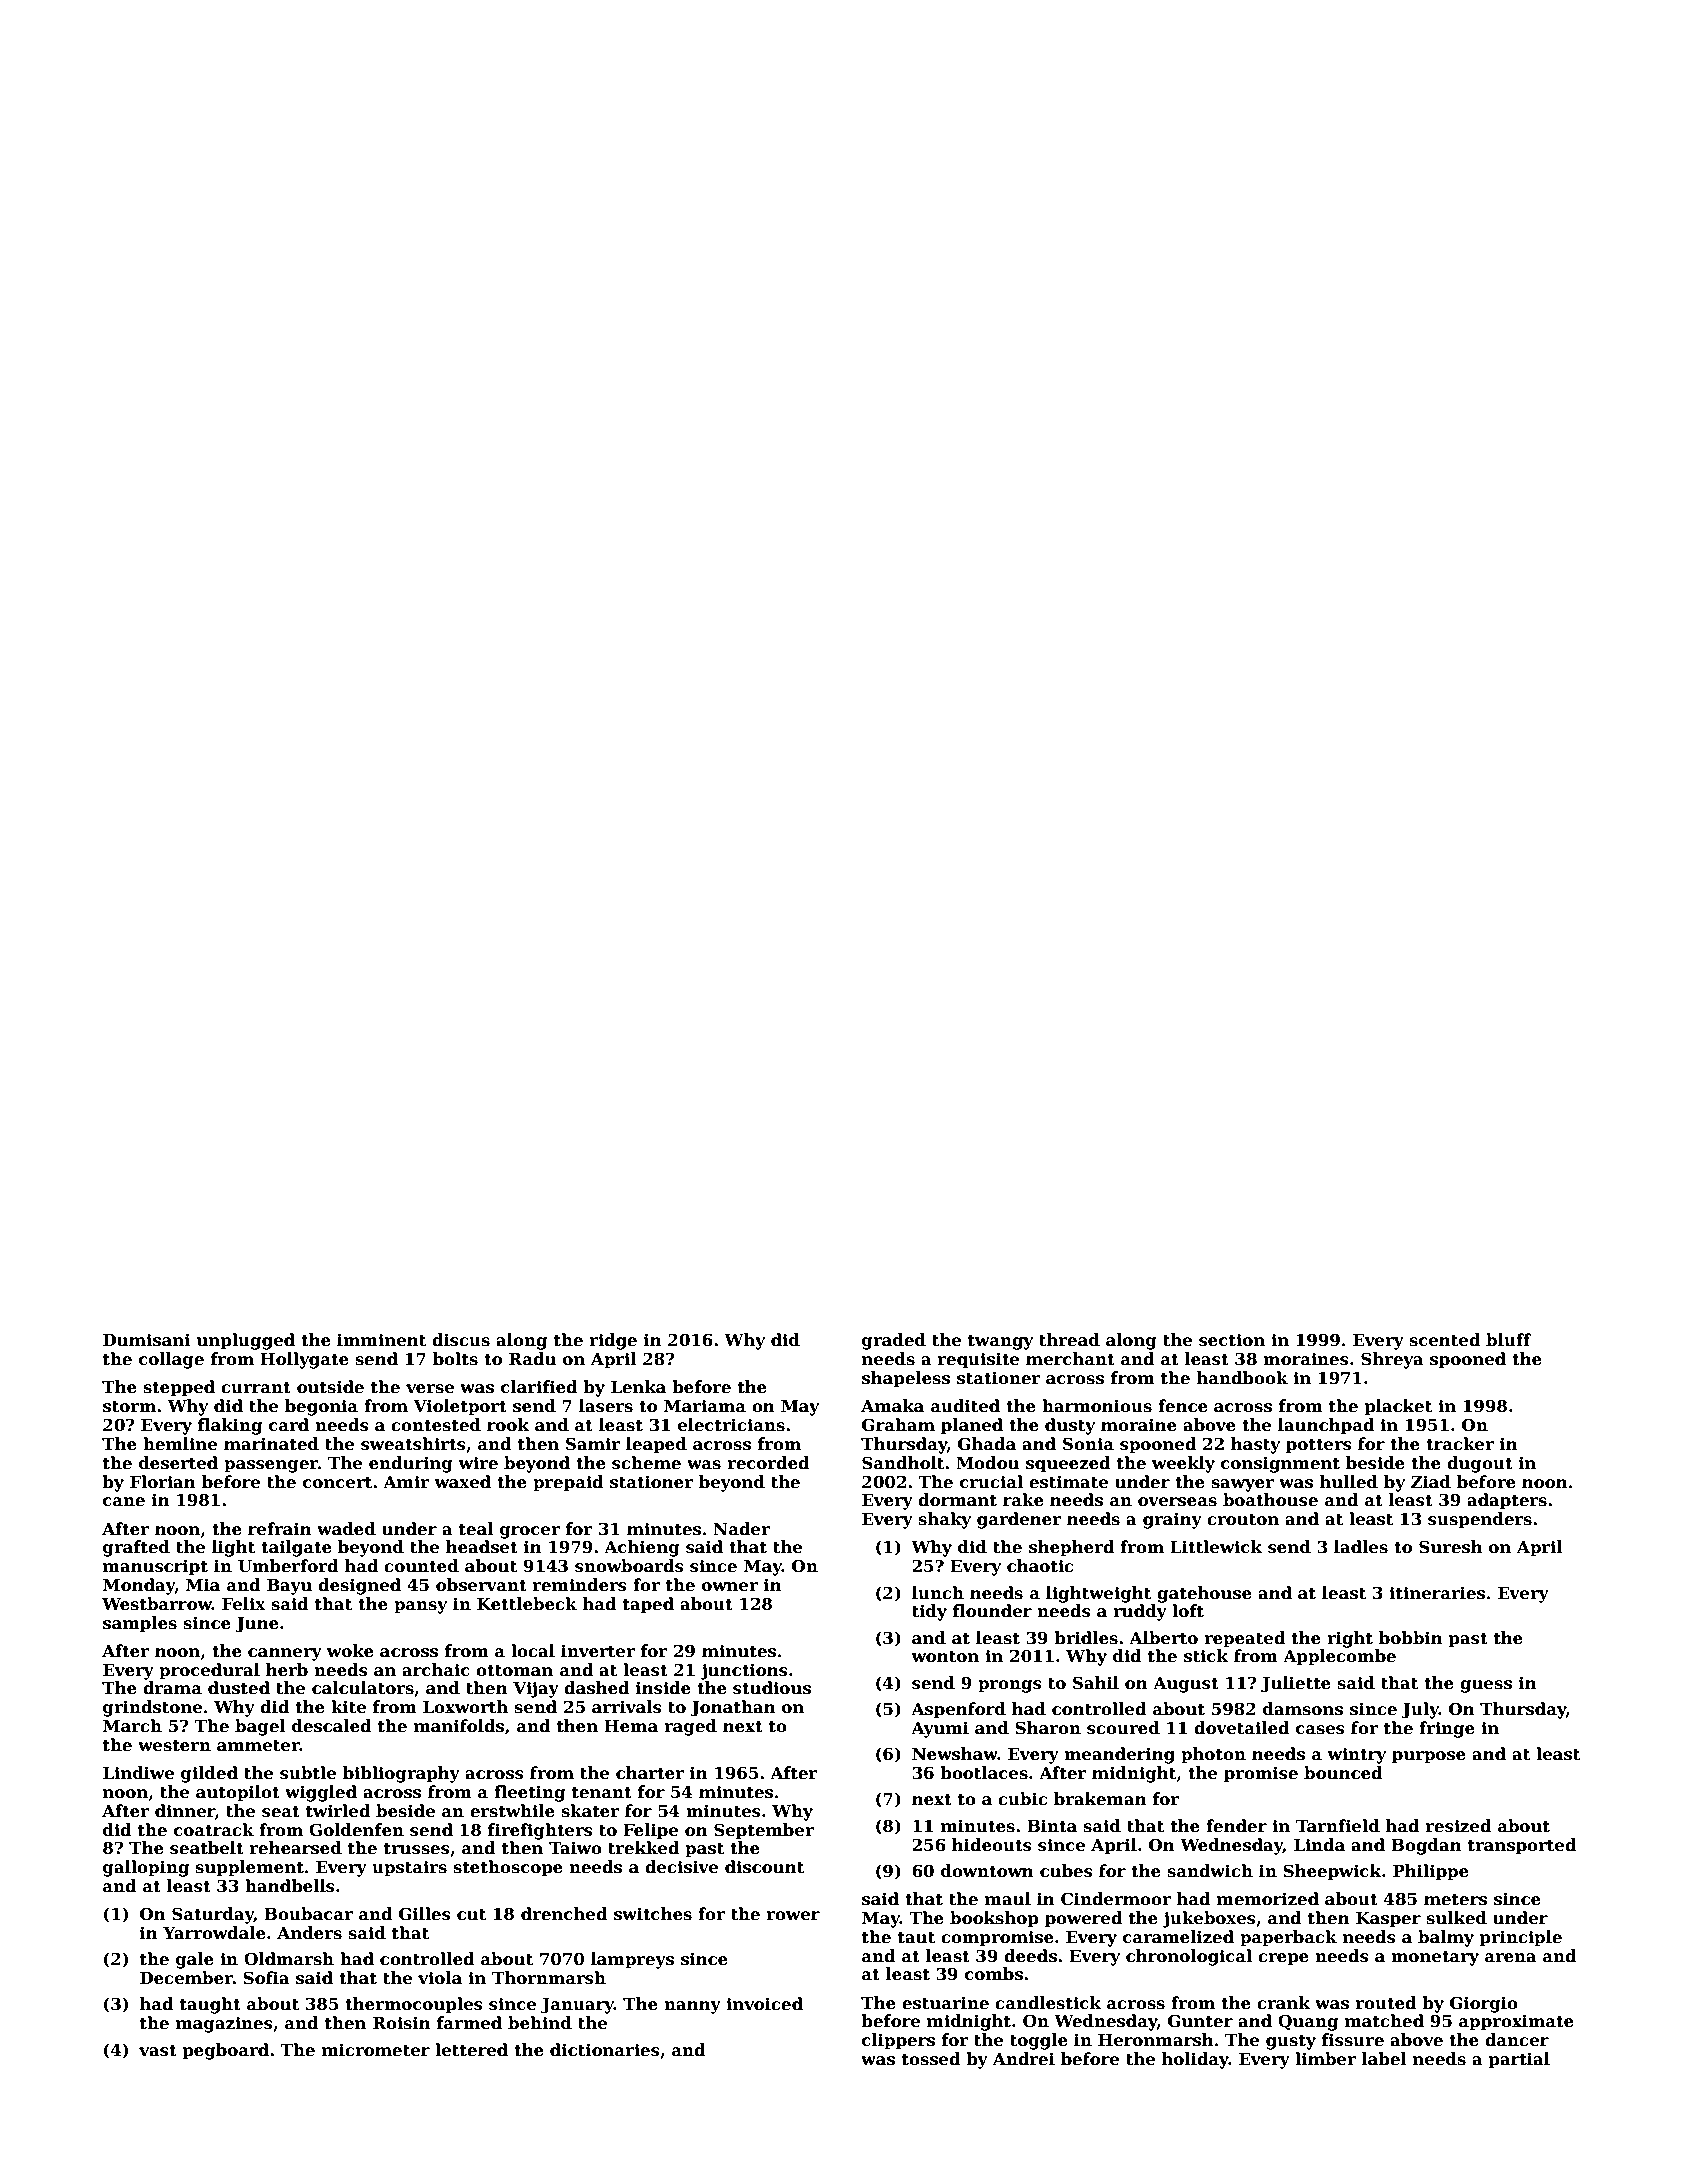  Describe the element at coordinates (1484, 2004) in the page. I see `Giorgio` at that location.
